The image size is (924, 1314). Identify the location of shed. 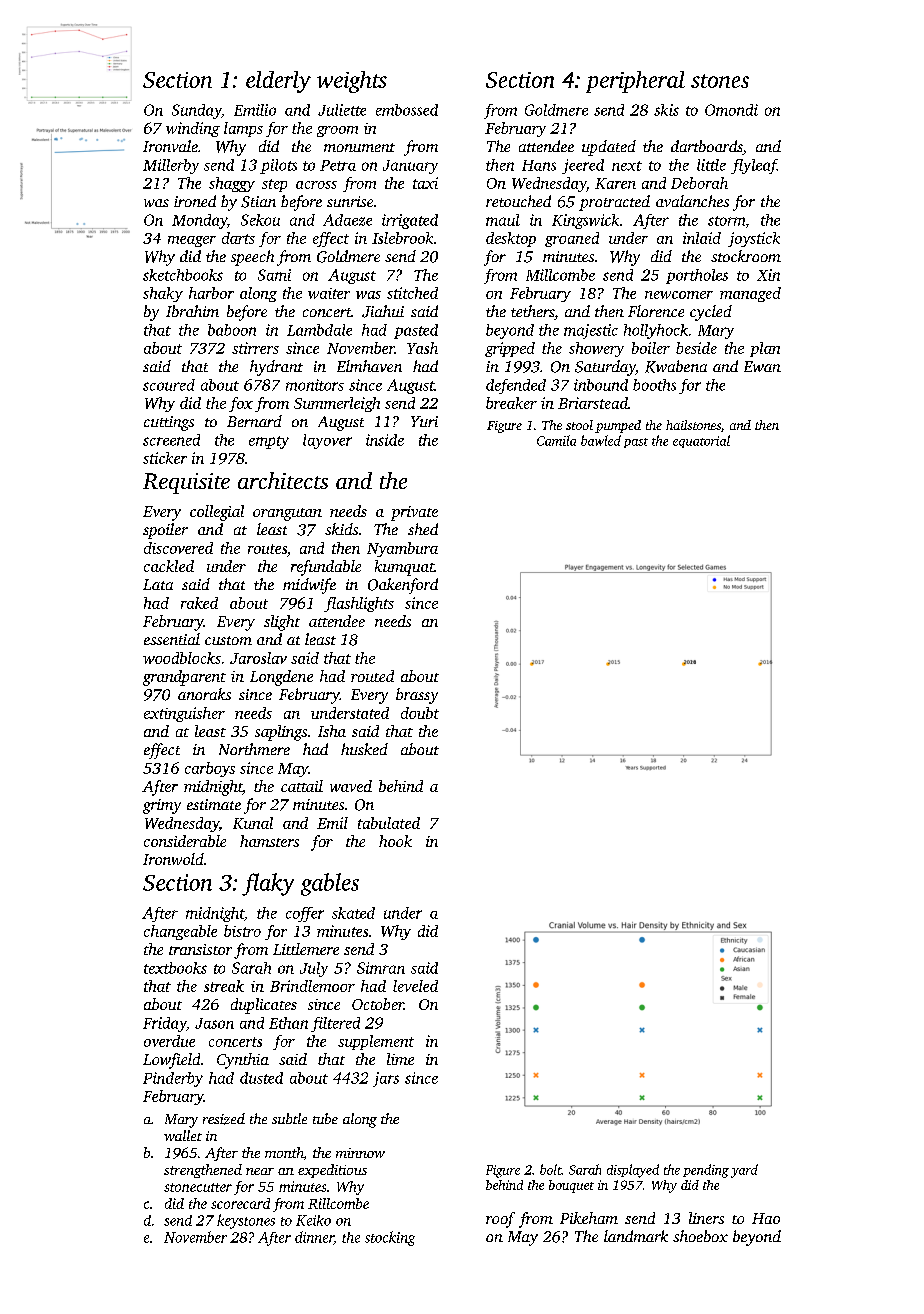
(423, 529).
